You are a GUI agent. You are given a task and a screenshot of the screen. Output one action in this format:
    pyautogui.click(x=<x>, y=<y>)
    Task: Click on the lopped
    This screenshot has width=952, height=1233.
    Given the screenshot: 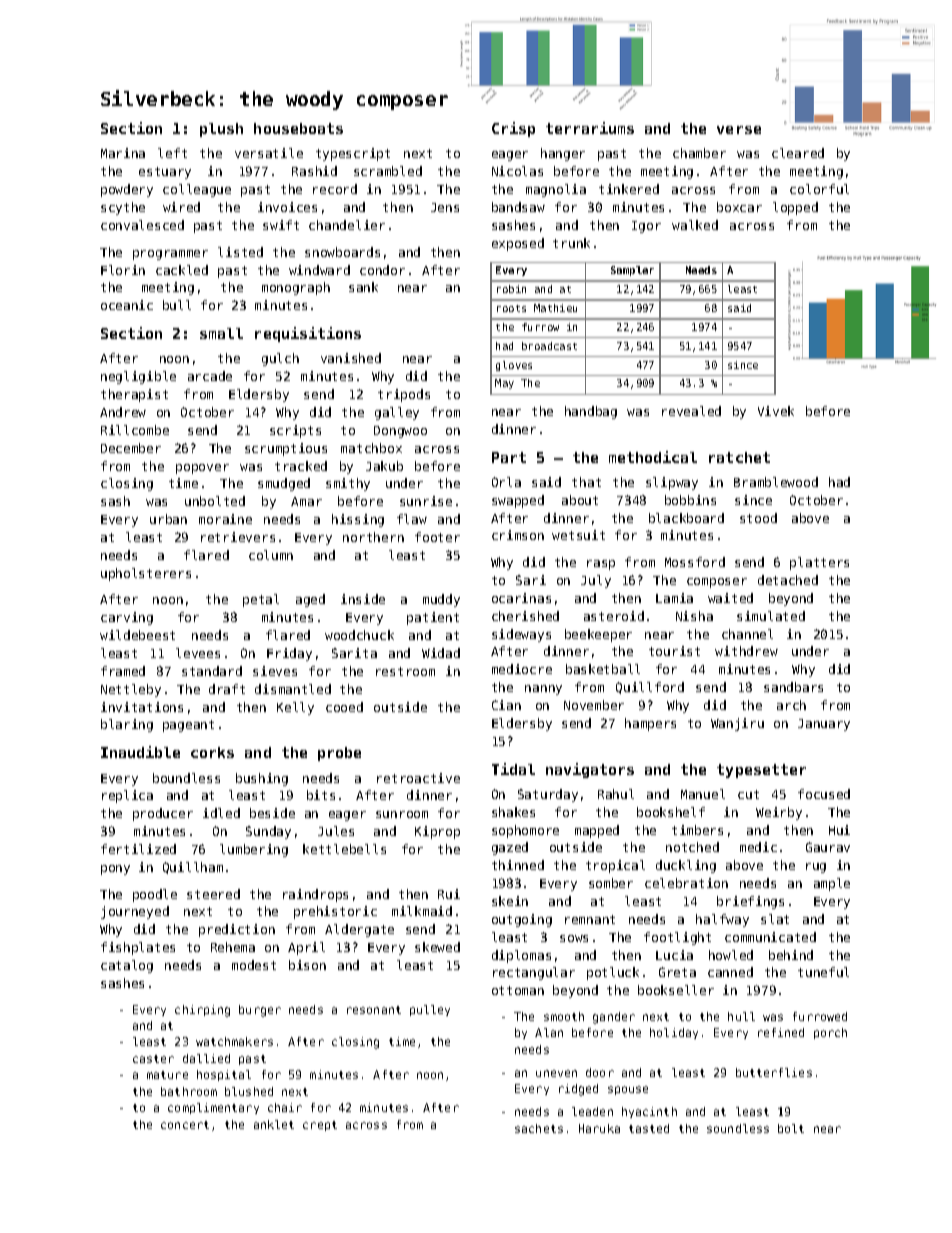 What is the action you would take?
    pyautogui.click(x=795, y=208)
